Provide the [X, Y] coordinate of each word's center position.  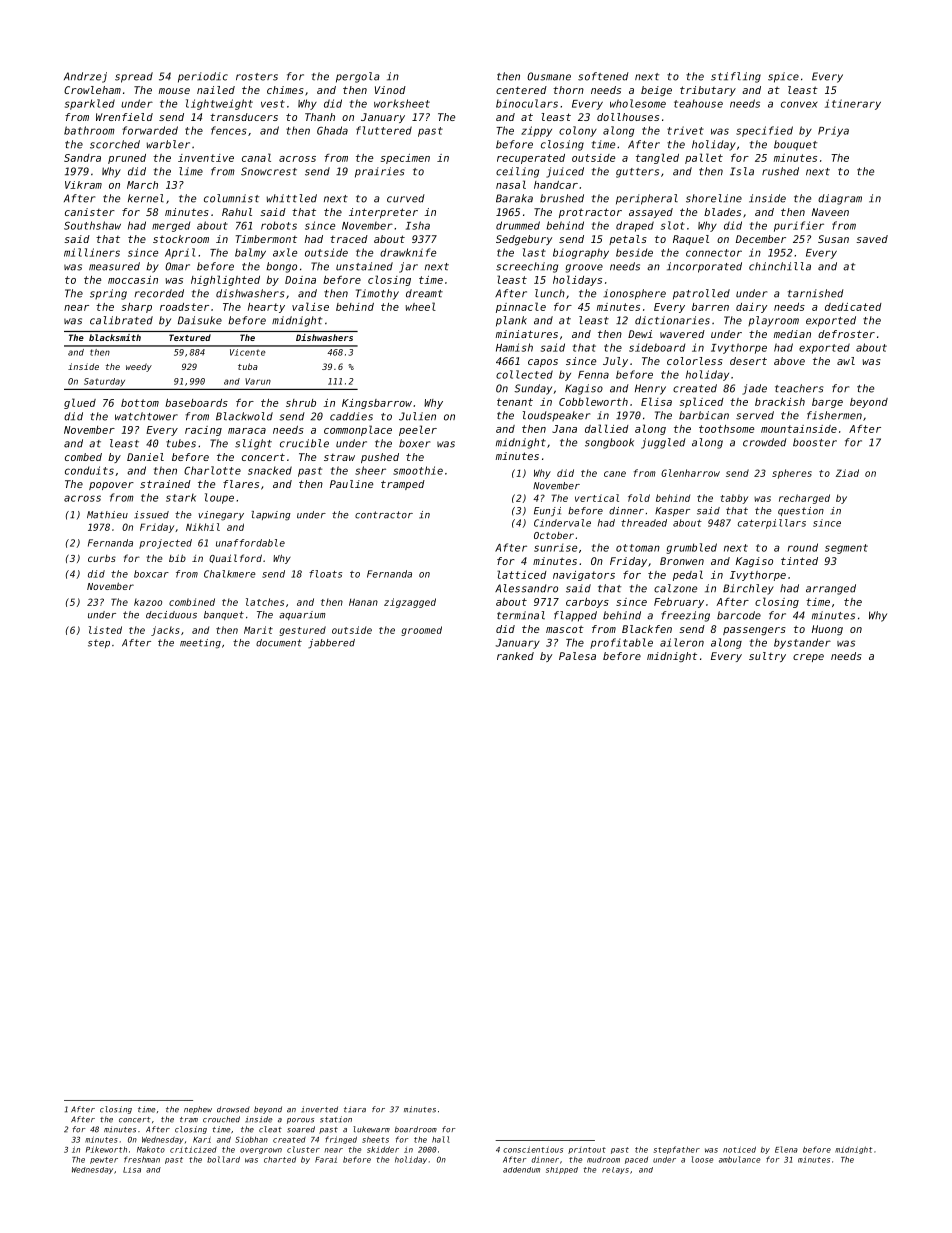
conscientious [533, 1149]
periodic [203, 77]
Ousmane [549, 76]
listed [105, 630]
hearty [266, 308]
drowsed [233, 1109]
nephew [198, 1110]
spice [783, 77]
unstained [364, 266]
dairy [751, 308]
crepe [808, 658]
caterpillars [772, 524]
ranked [515, 656]
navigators [584, 576]
